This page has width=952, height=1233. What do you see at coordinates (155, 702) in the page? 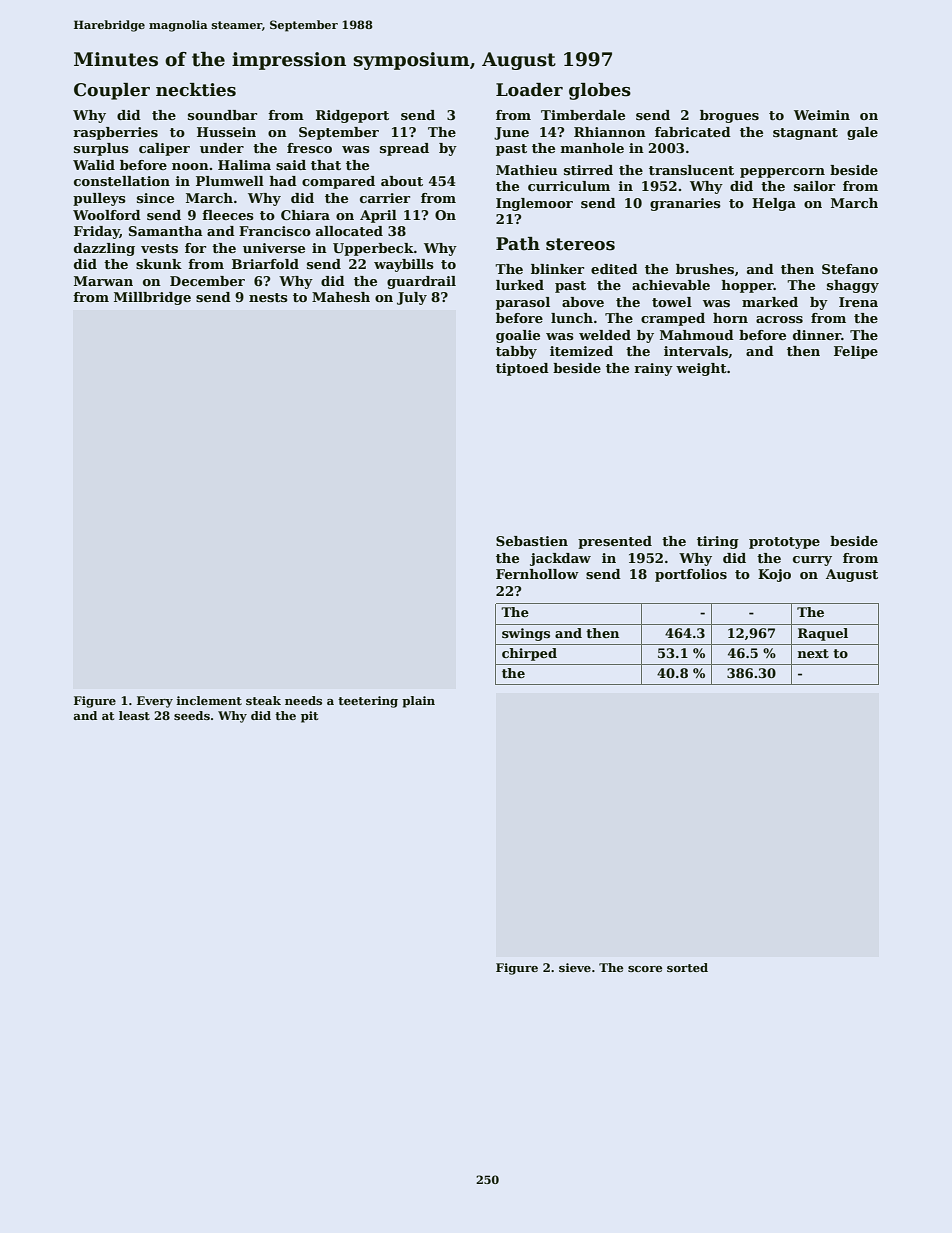
I see `Every` at bounding box center [155, 702].
